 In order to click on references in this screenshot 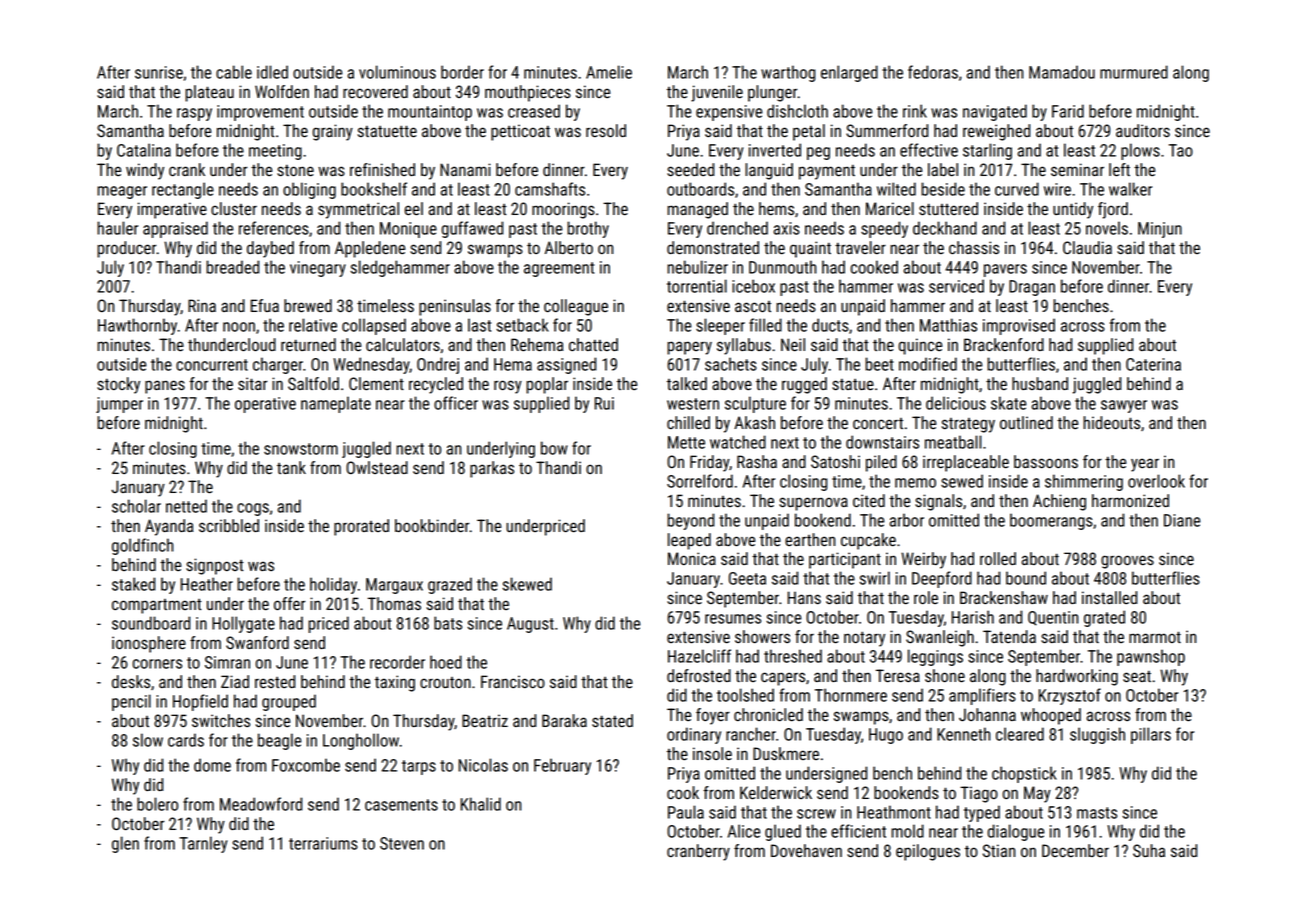, I will do `click(274, 228)`.
